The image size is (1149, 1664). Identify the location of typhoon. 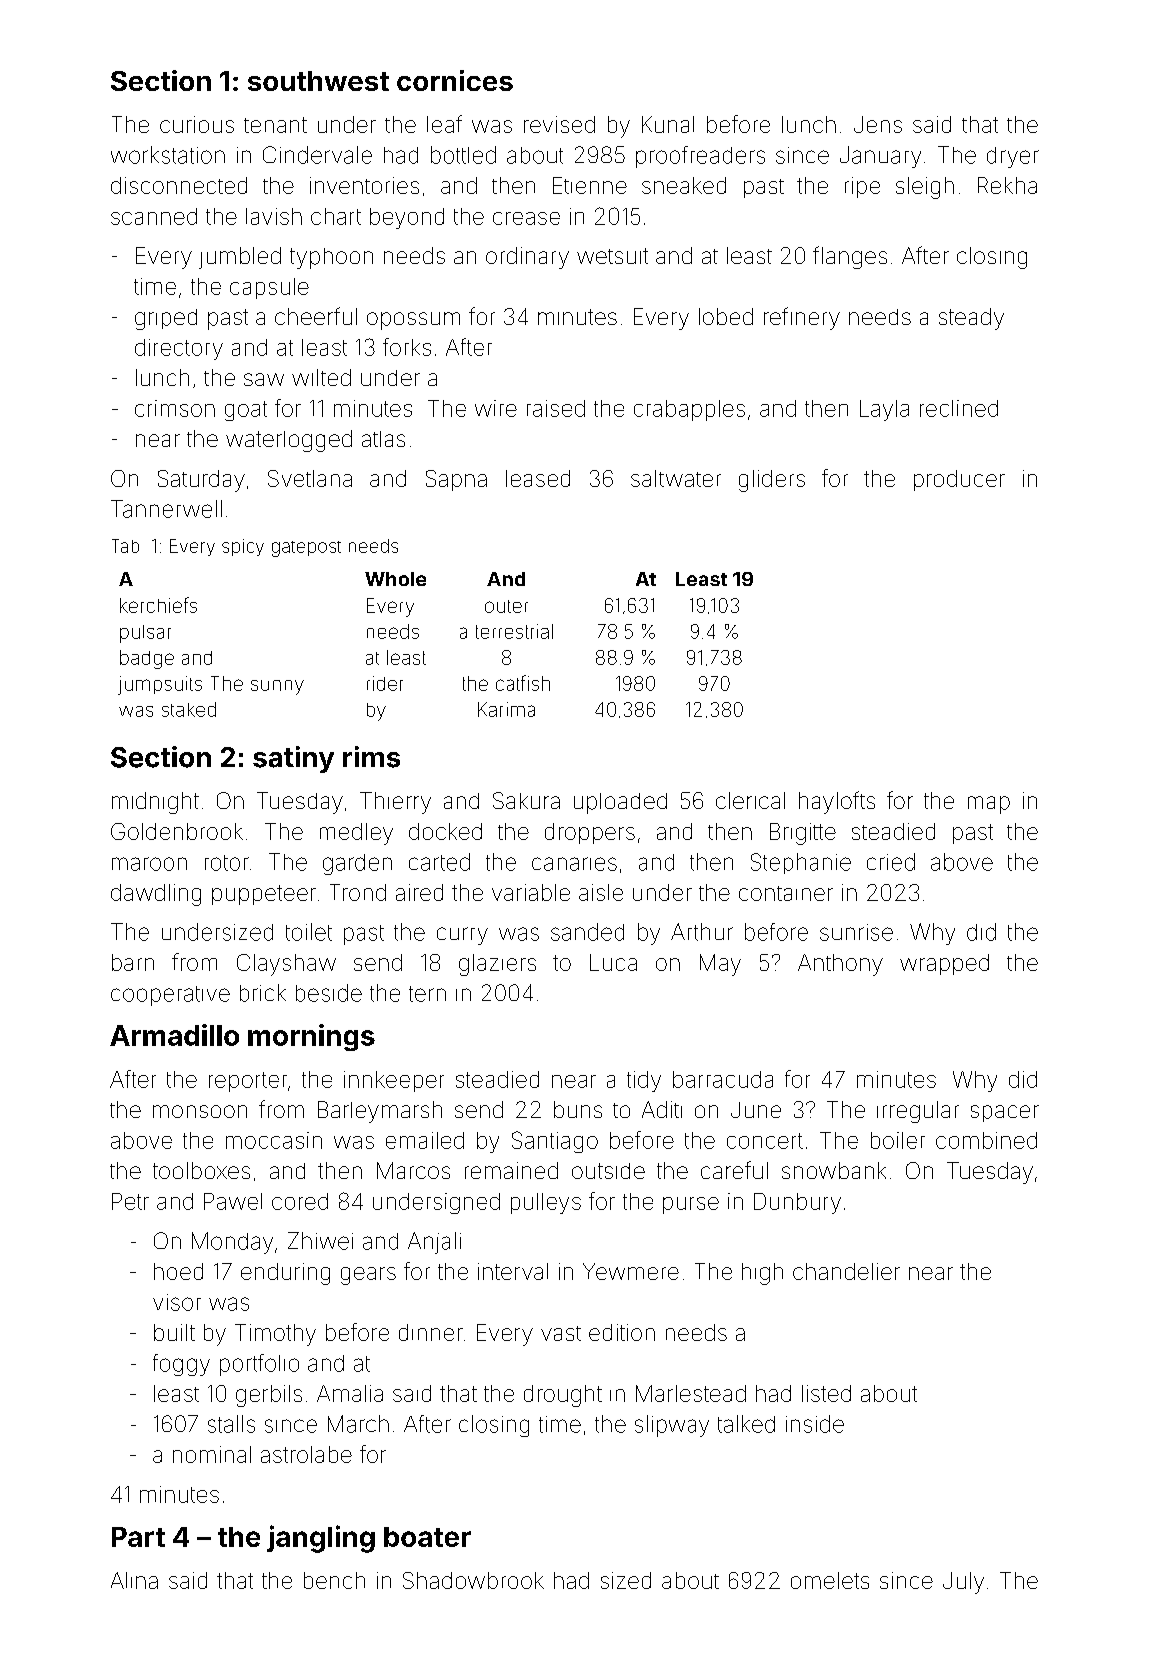
(331, 258).
